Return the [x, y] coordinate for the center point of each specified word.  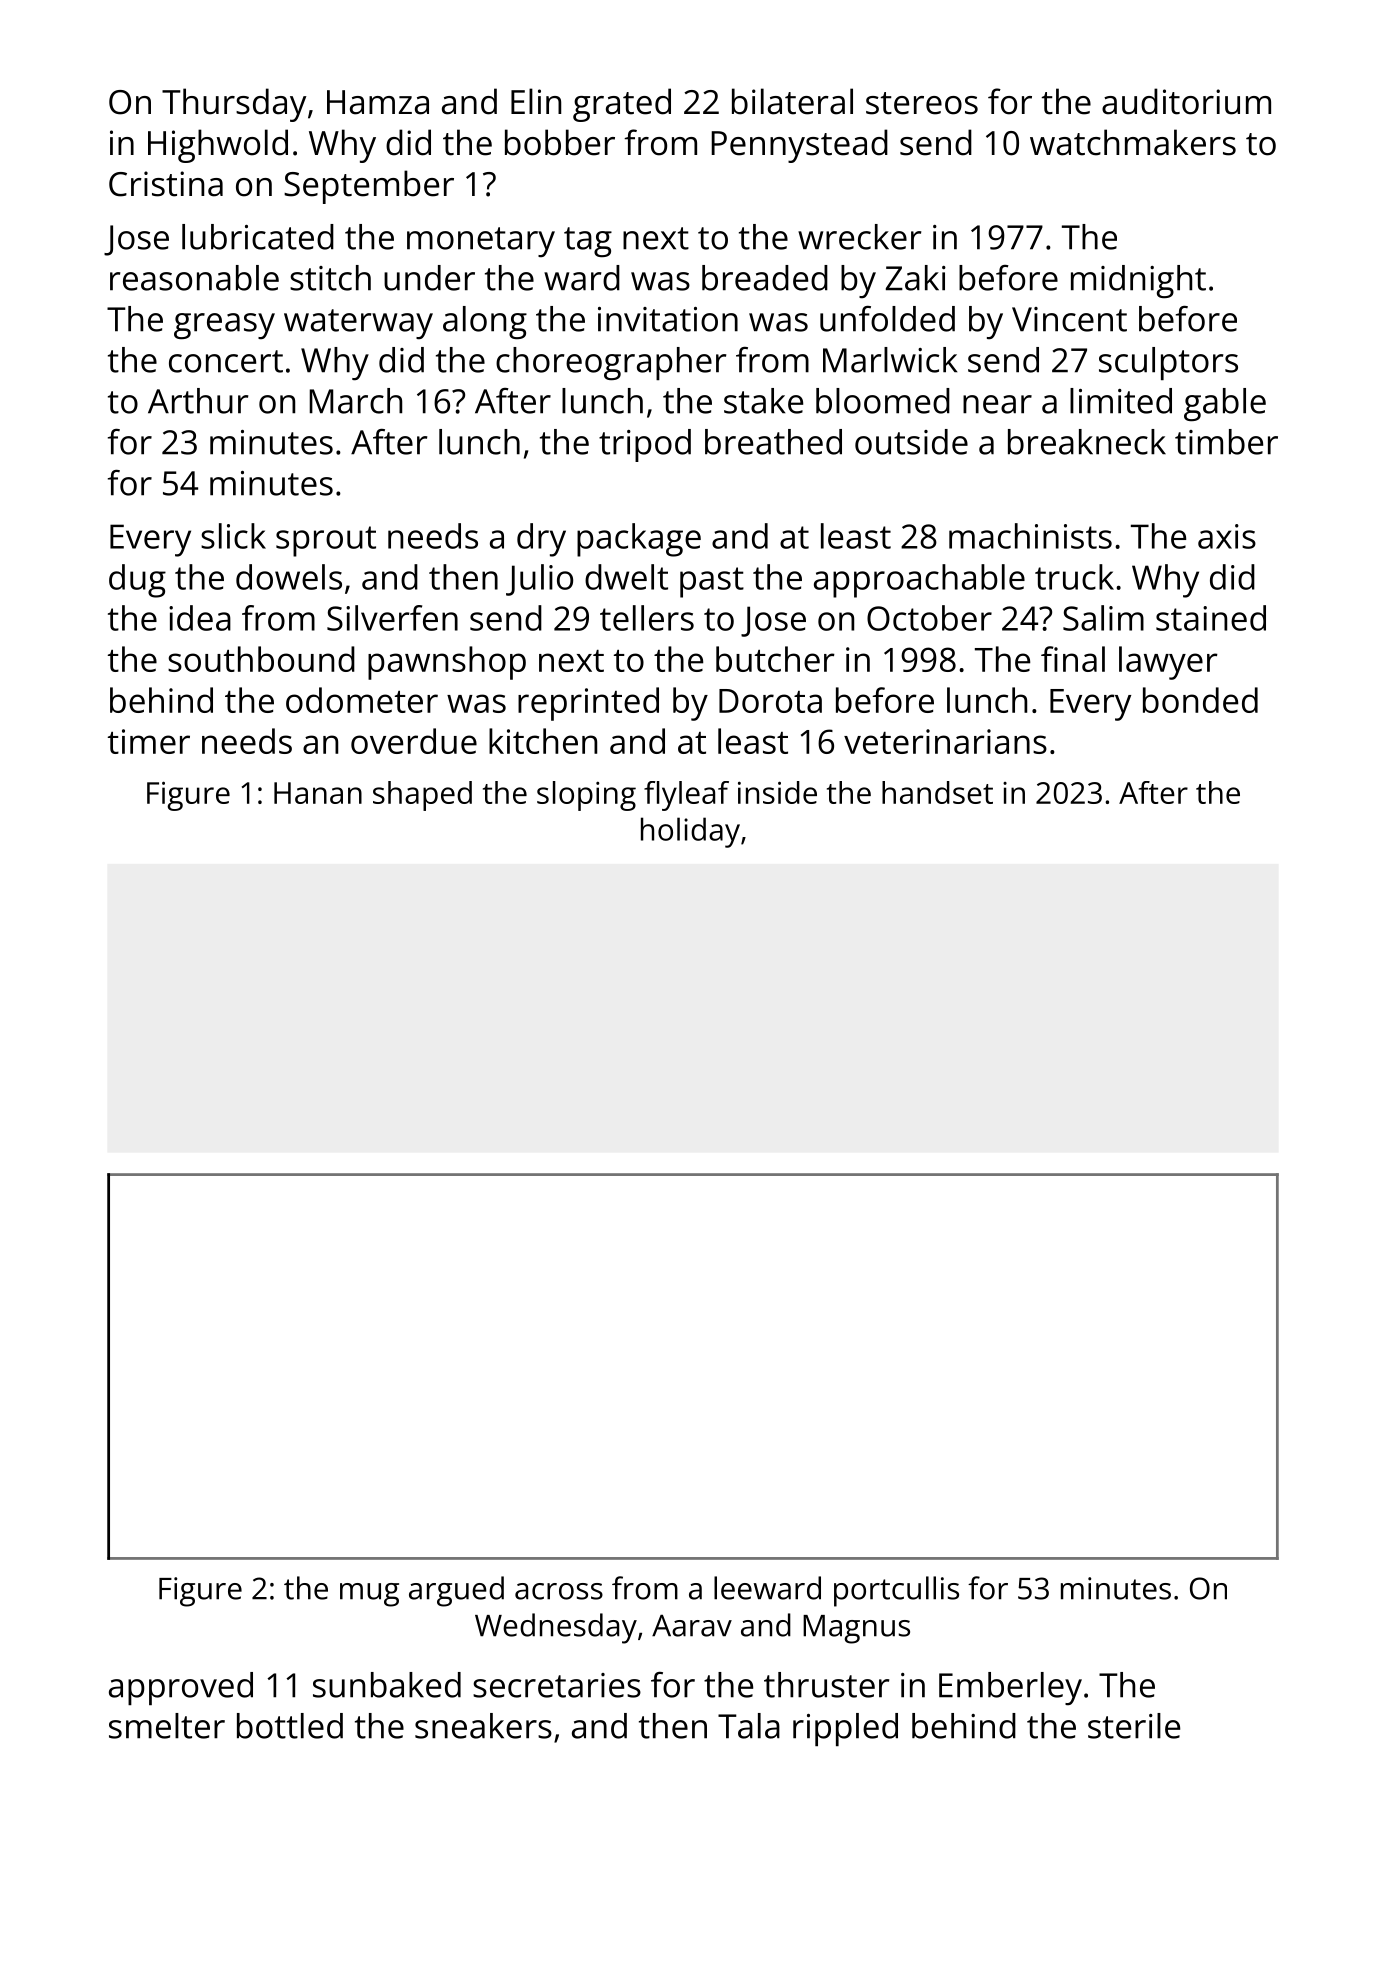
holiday [690, 832]
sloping [586, 796]
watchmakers [1133, 142]
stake [763, 401]
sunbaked [387, 1685]
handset [937, 792]
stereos [922, 103]
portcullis [896, 1591]
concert [226, 361]
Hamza [378, 102]
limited [1121, 401]
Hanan [318, 793]
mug [369, 1595]
